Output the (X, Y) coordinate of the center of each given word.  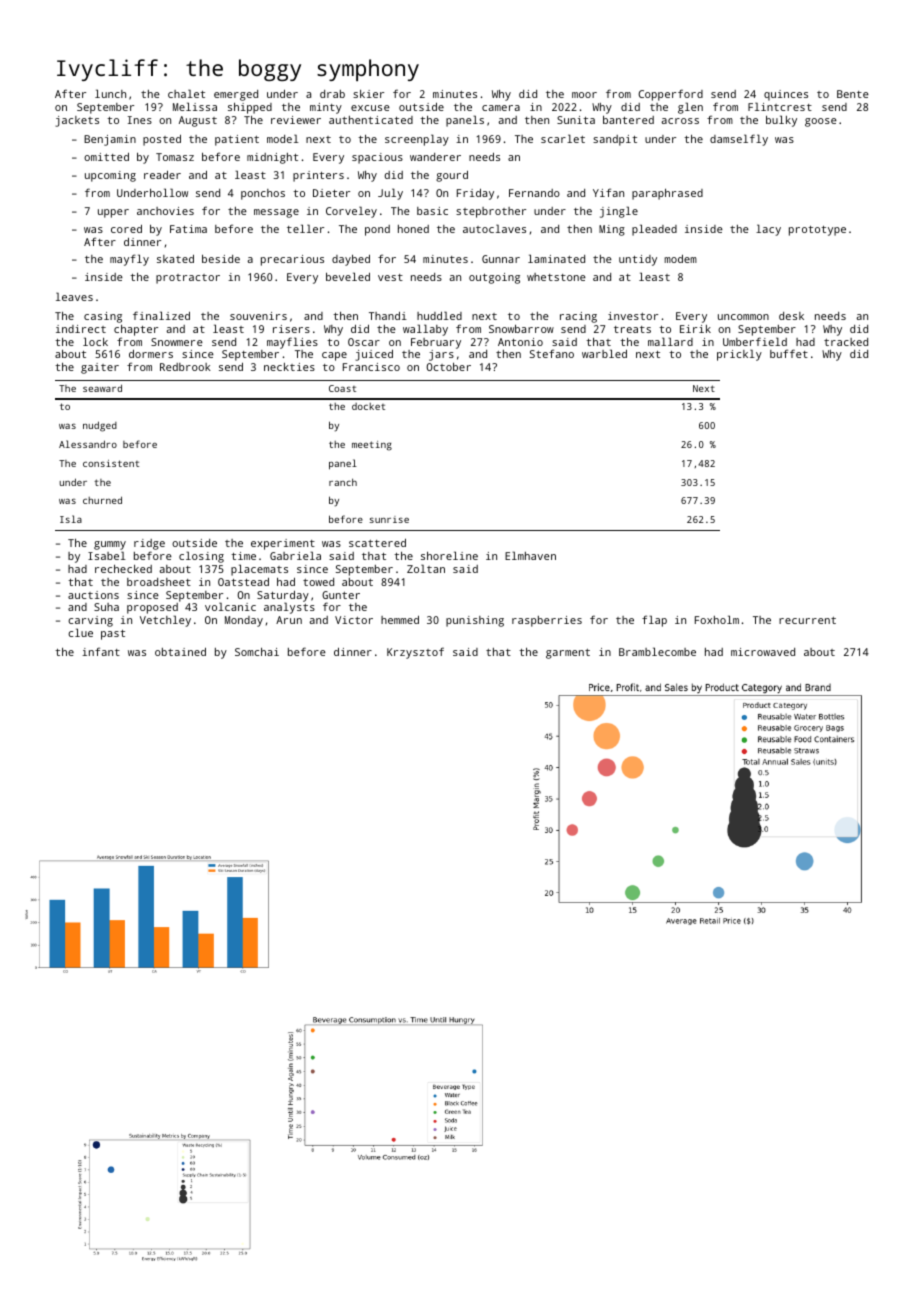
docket (368, 406)
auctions (93, 595)
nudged (100, 426)
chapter (136, 330)
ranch (343, 482)
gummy (110, 545)
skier (368, 94)
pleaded (654, 230)
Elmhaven (530, 555)
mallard (670, 341)
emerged (236, 95)
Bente (853, 94)
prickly (739, 355)
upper (113, 213)
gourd (452, 176)
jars (441, 355)
